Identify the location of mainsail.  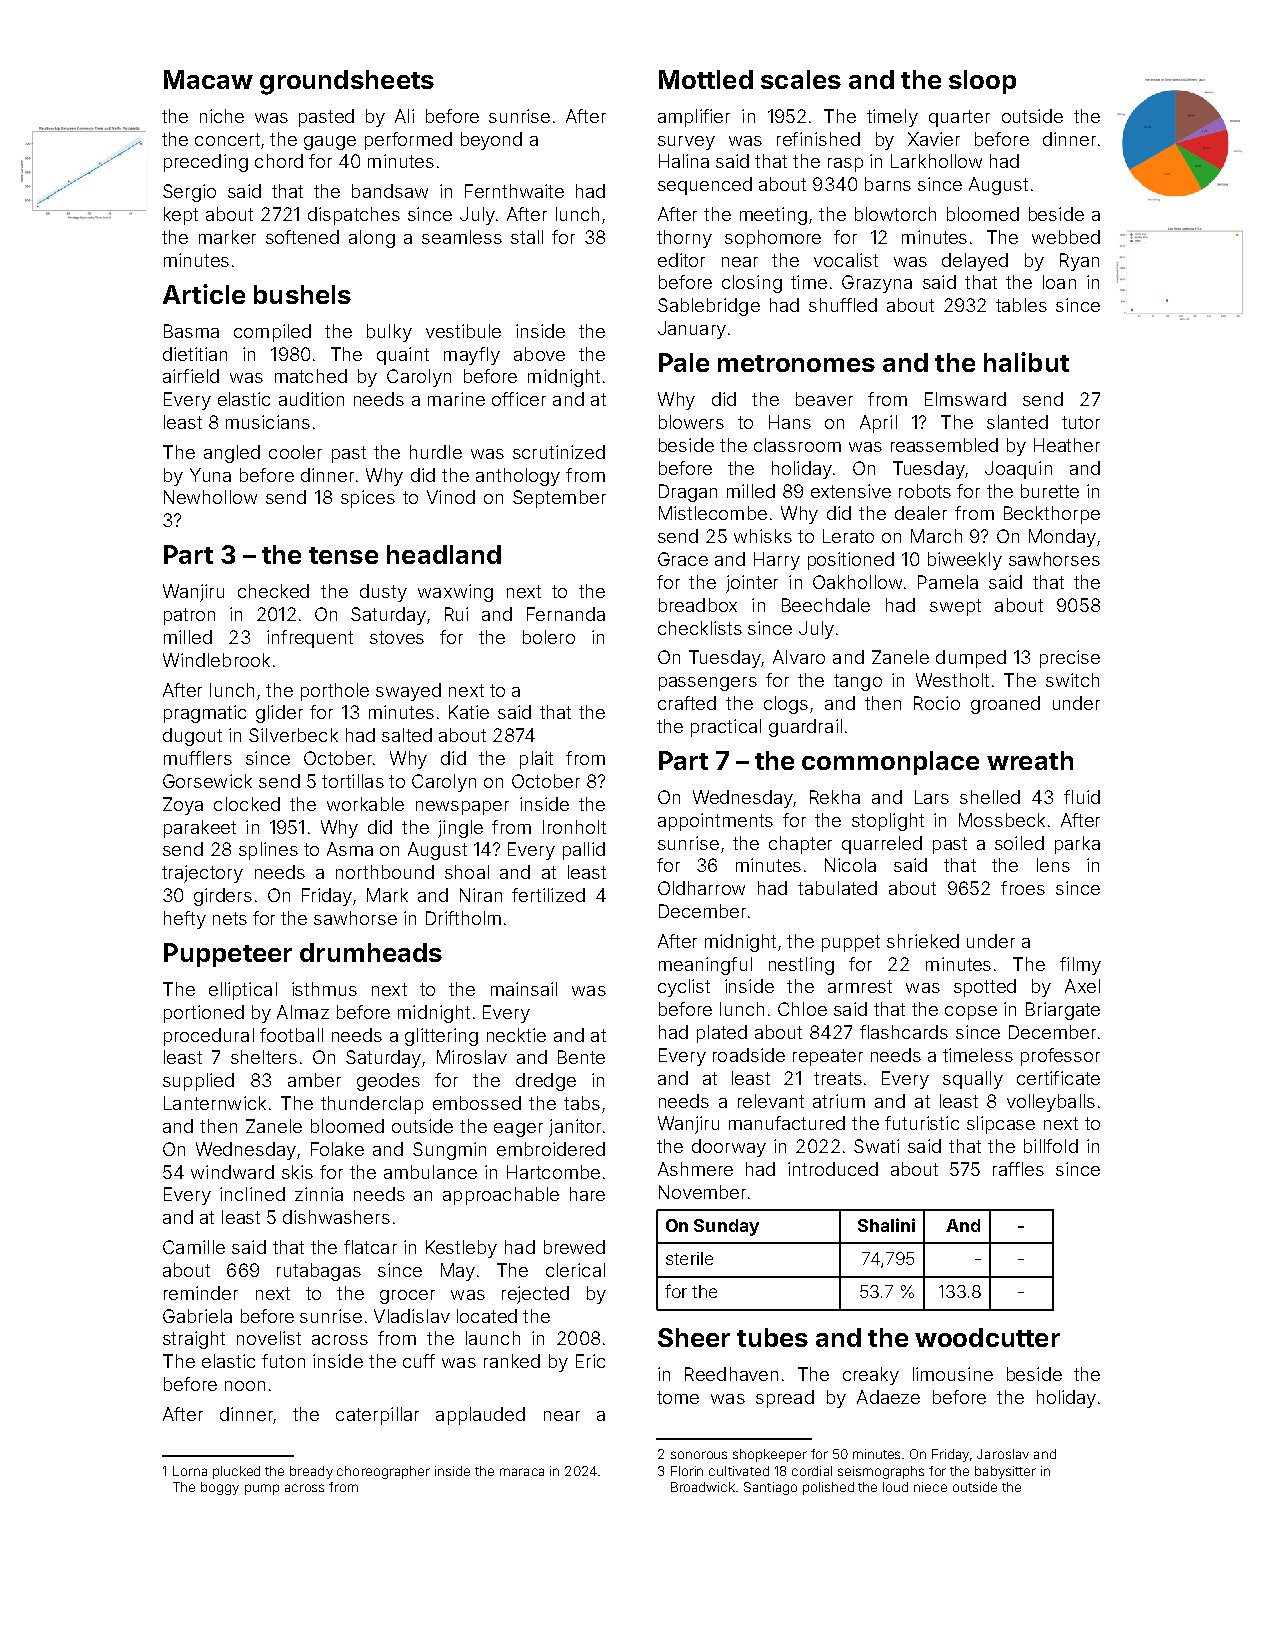
(524, 989).
